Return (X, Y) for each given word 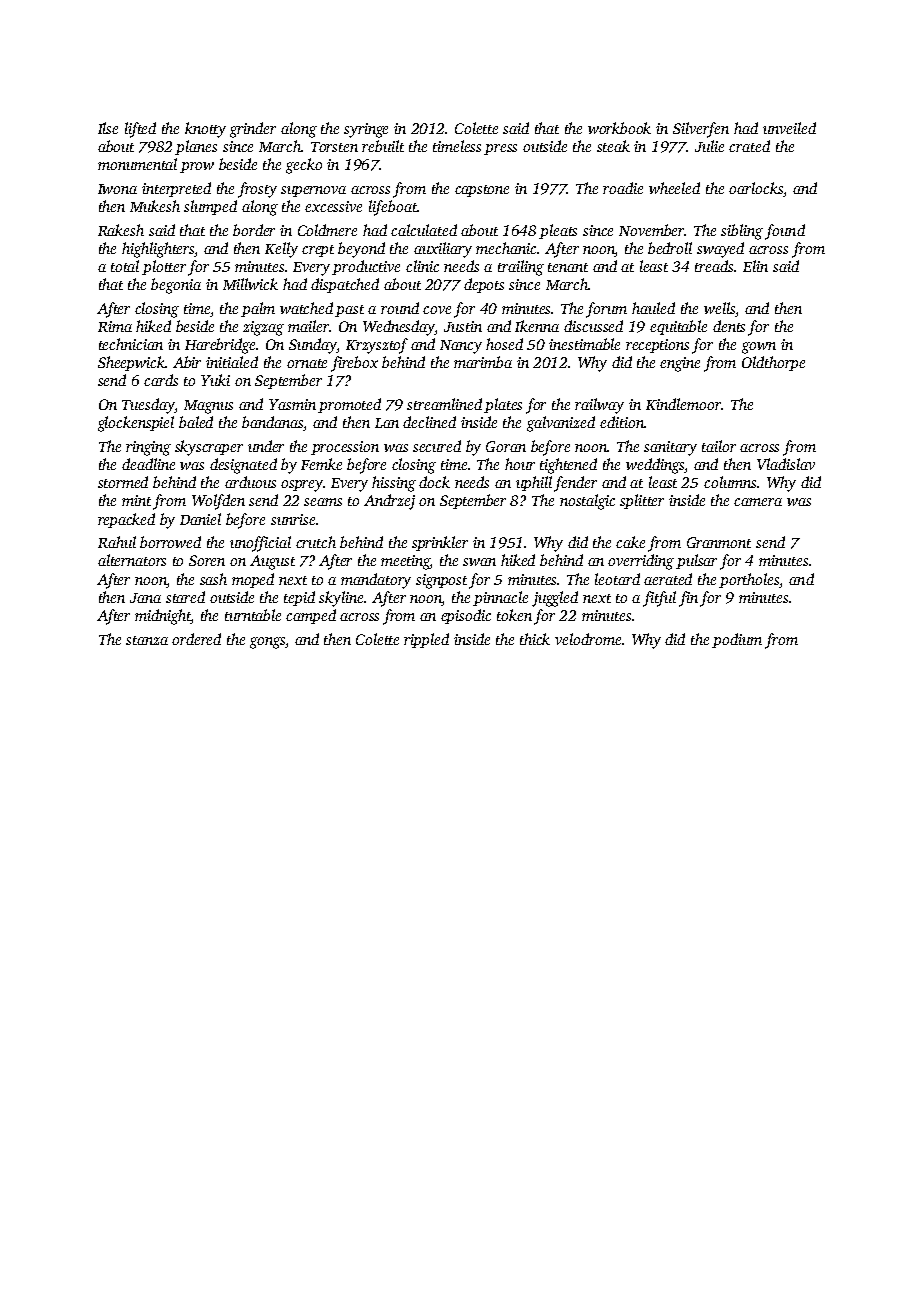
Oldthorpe (773, 363)
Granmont (719, 542)
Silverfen (701, 130)
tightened (568, 466)
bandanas (273, 423)
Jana (145, 598)
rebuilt (383, 146)
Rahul (117, 542)
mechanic (507, 248)
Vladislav (786, 464)
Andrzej (389, 502)
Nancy (461, 347)
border (254, 230)
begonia (176, 286)
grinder (253, 130)
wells (719, 308)
